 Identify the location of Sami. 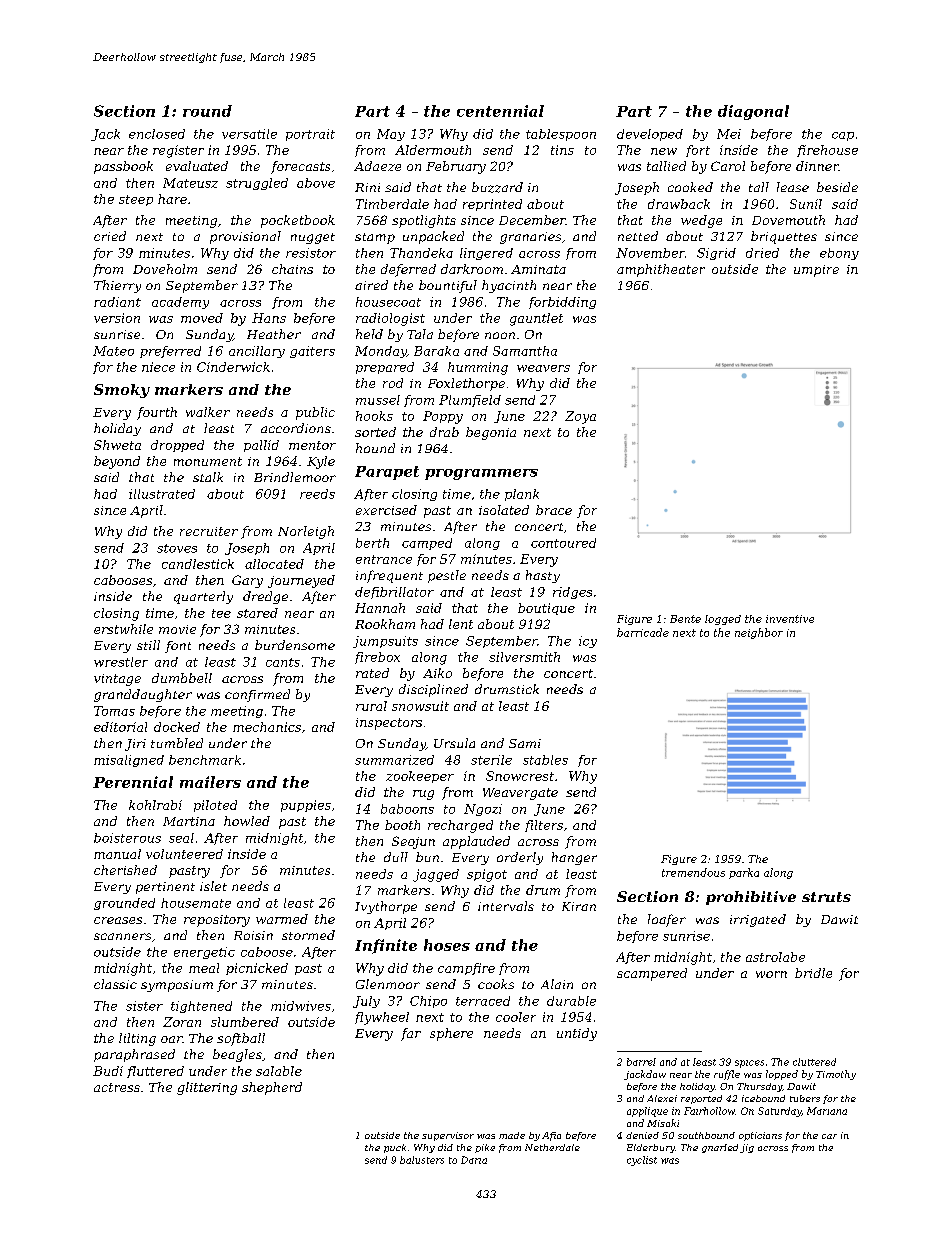
(525, 743).
